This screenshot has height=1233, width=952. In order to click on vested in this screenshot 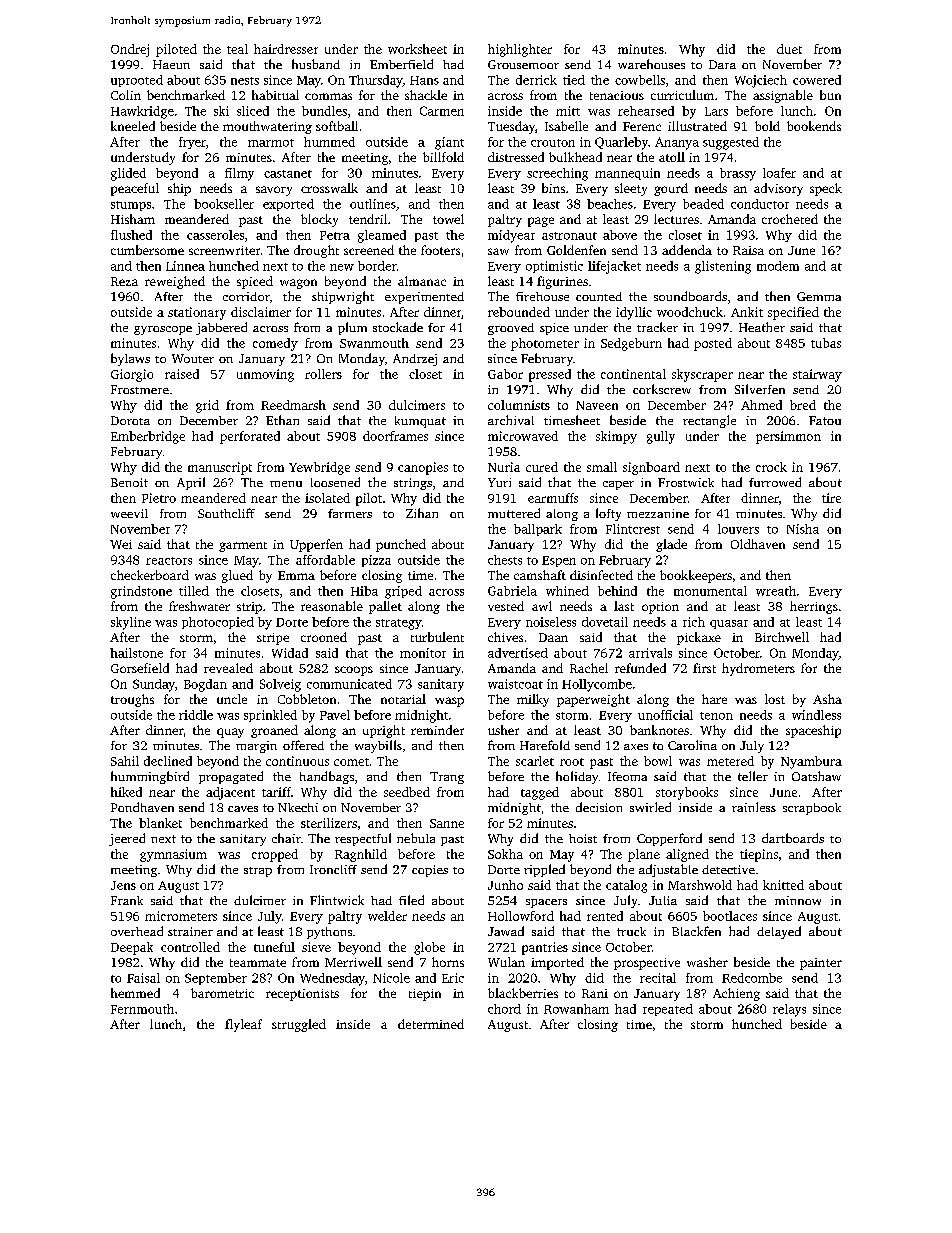, I will do `click(506, 606)`.
